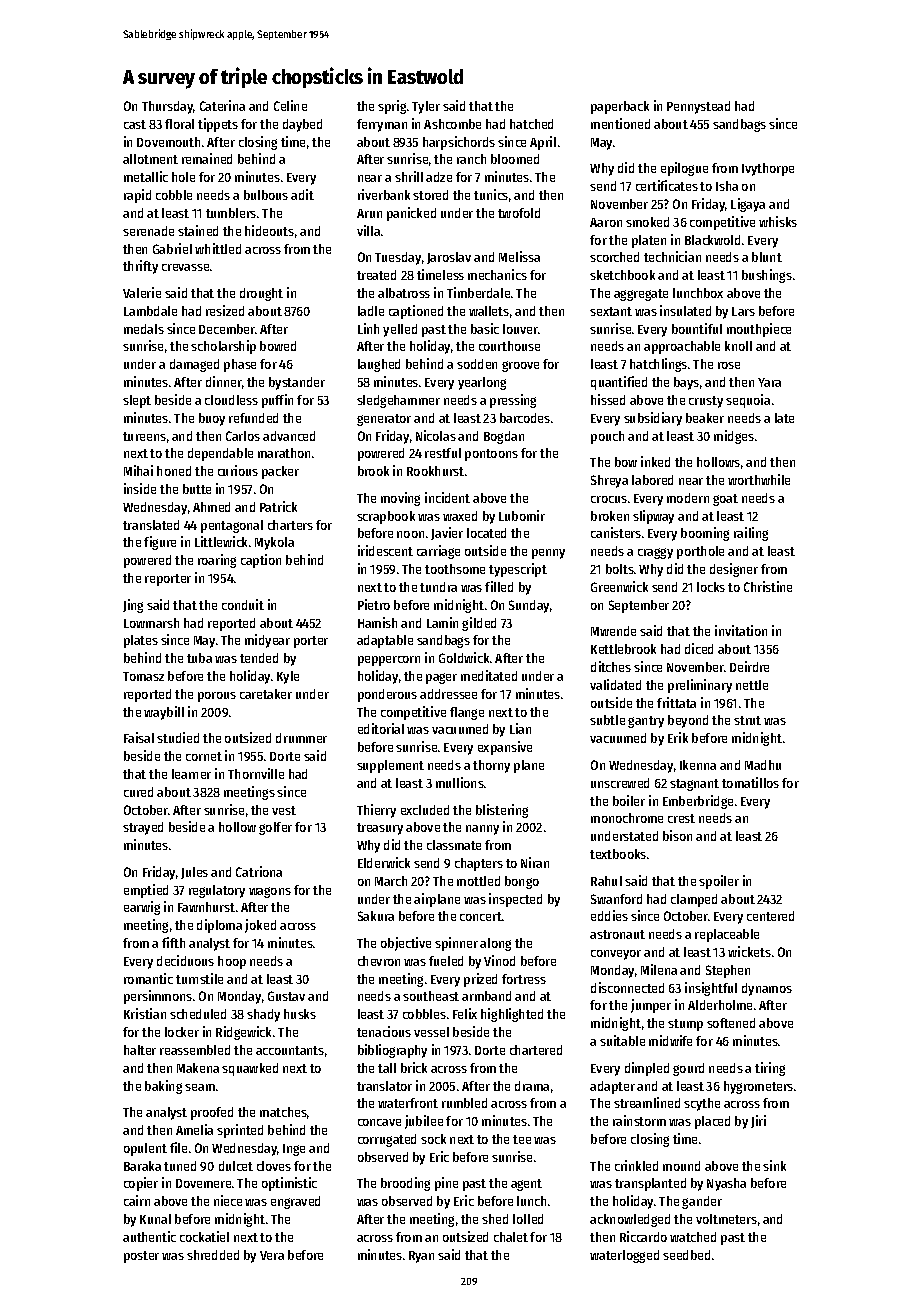 Image resolution: width=924 pixels, height=1308 pixels. Describe the element at coordinates (421, 1257) in the screenshot. I see `Ryan` at that location.
